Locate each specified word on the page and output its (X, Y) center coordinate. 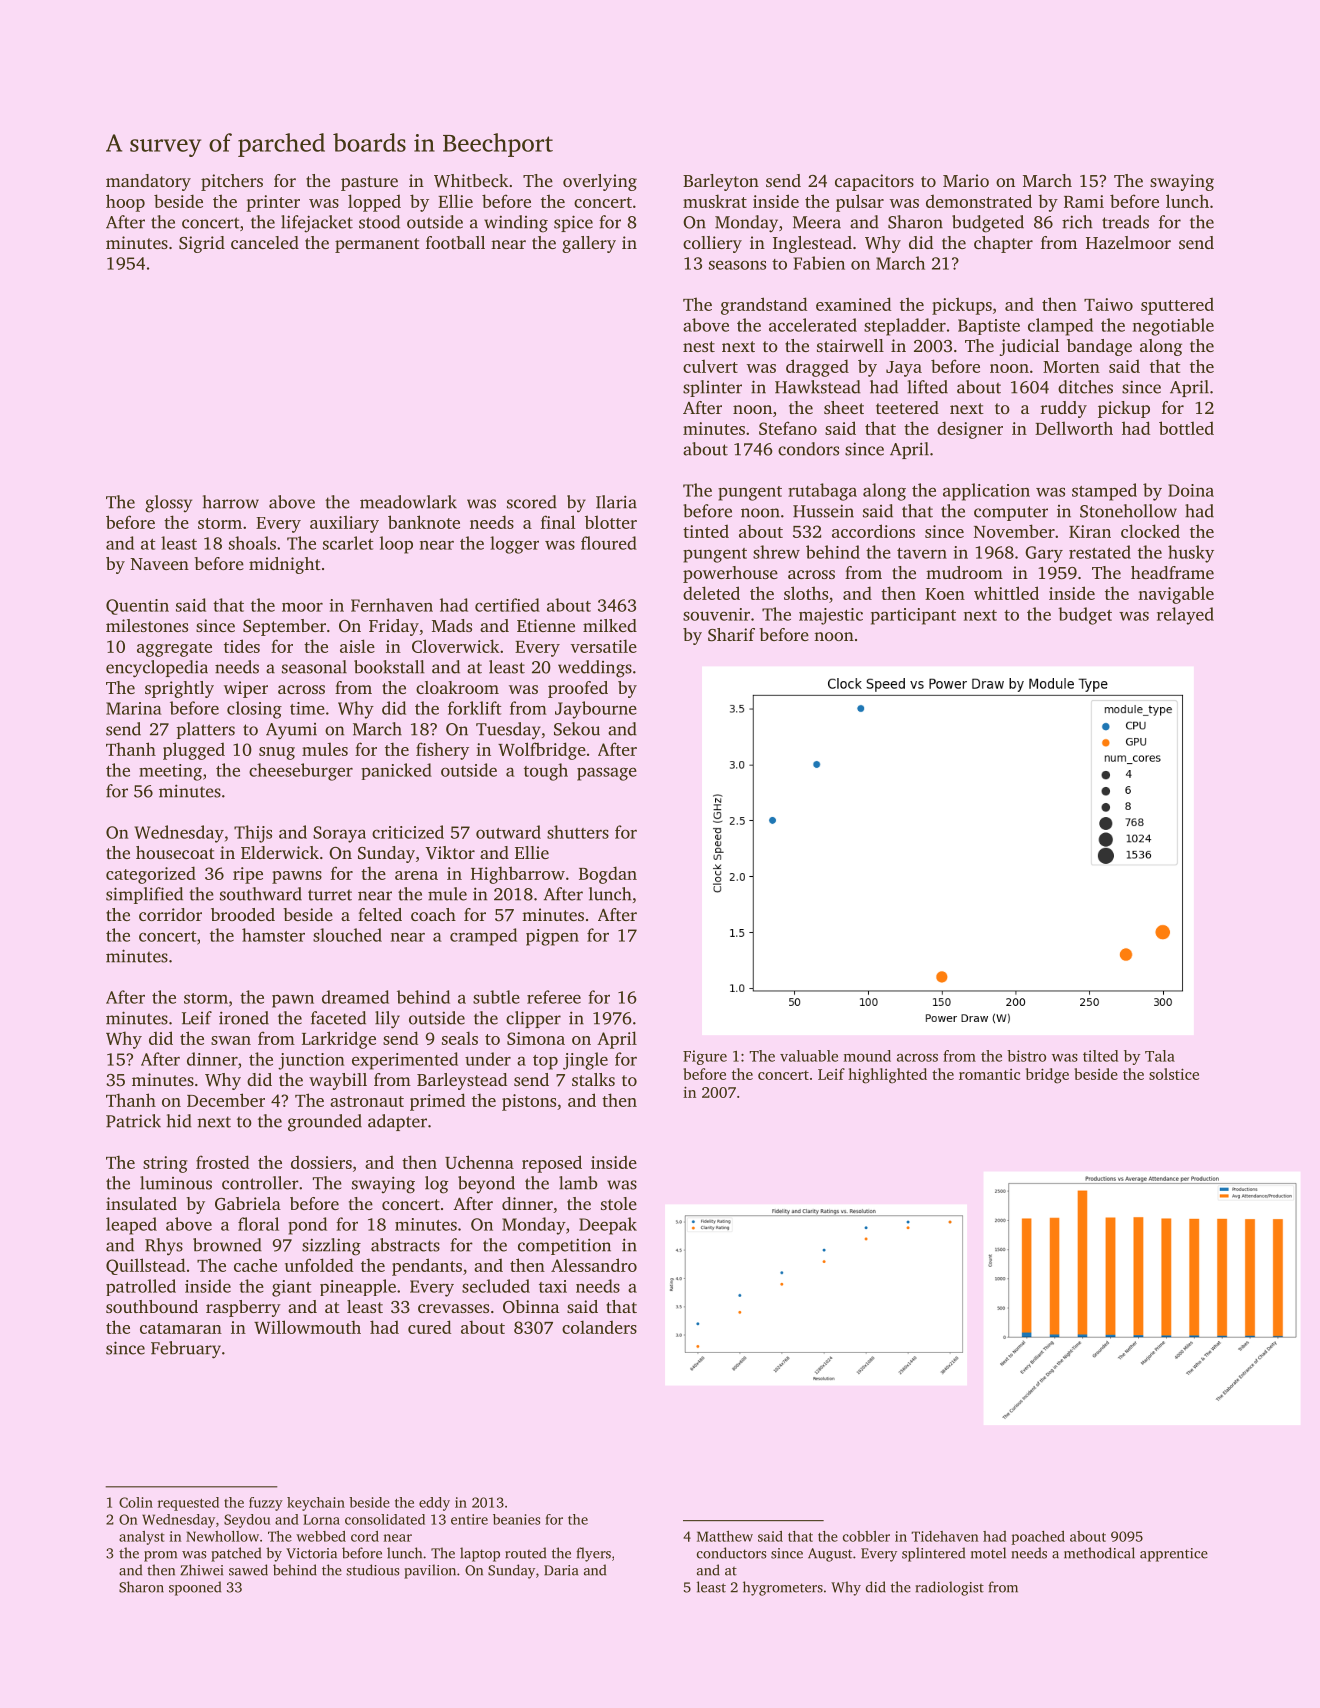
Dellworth (1074, 428)
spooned (195, 1588)
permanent (377, 245)
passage (607, 774)
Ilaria (616, 502)
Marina (134, 708)
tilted (1100, 1056)
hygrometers (783, 1588)
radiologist (950, 1588)
